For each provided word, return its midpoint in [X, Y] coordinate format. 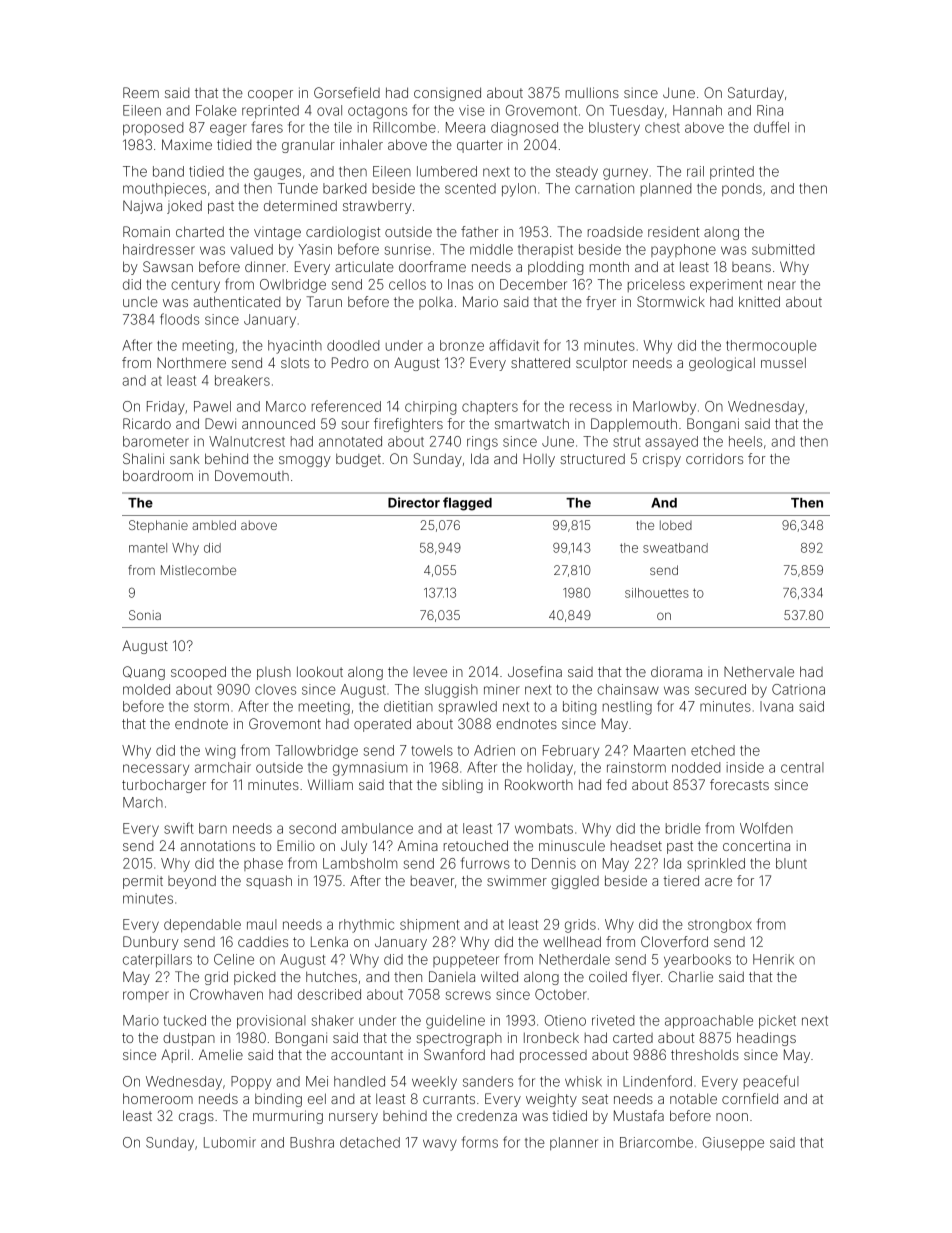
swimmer [517, 881]
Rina [770, 110]
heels [745, 441]
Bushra [312, 1142]
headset [636, 846]
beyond [192, 882]
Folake [216, 110]
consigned [447, 94]
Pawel [212, 406]
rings [482, 443]
